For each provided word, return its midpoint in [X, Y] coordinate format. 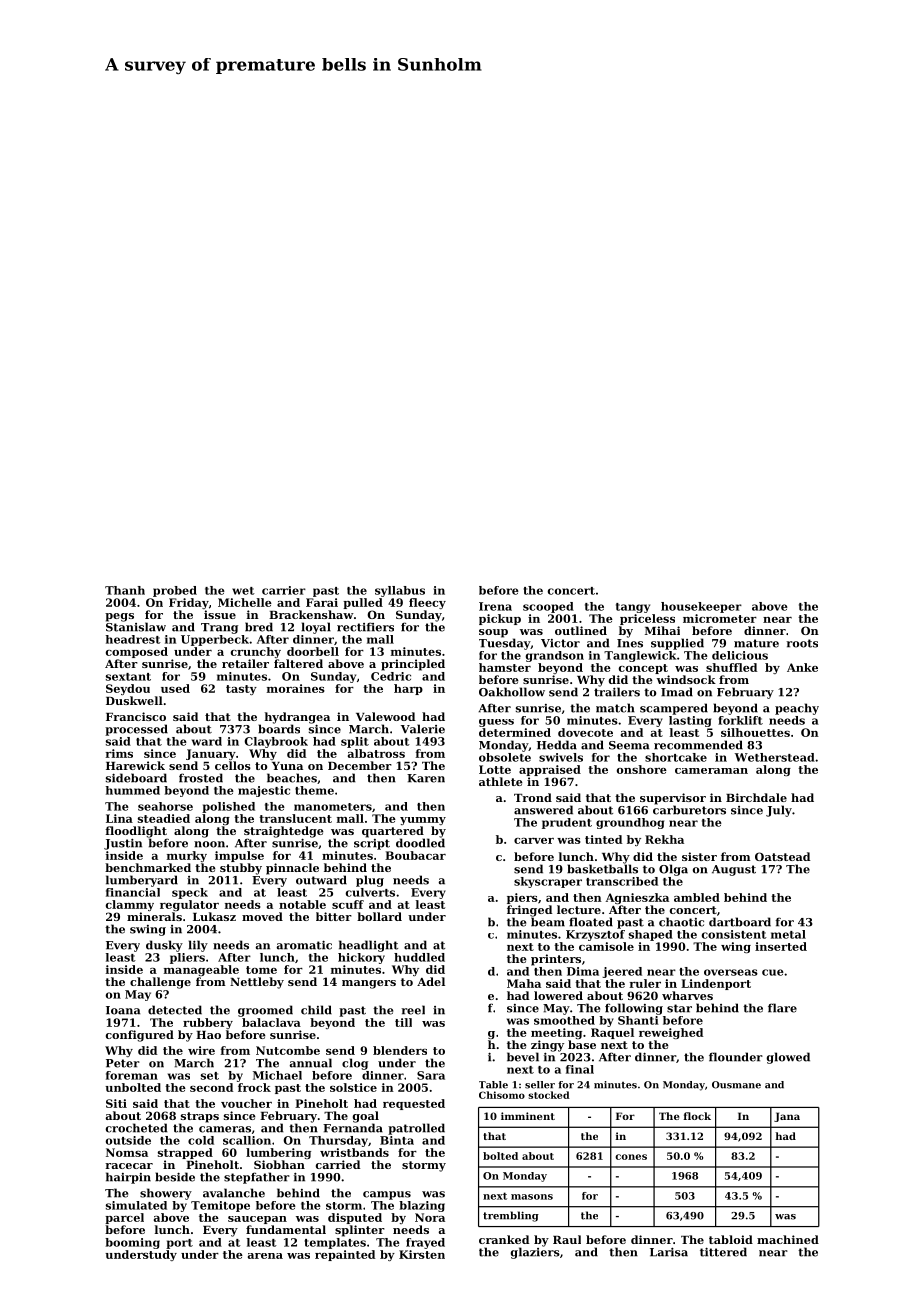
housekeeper [701, 607]
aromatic [304, 945]
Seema [629, 745]
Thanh [125, 590]
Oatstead [782, 856]
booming [132, 1243]
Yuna [287, 766]
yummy [423, 821]
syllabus [400, 591]
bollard [379, 916]
